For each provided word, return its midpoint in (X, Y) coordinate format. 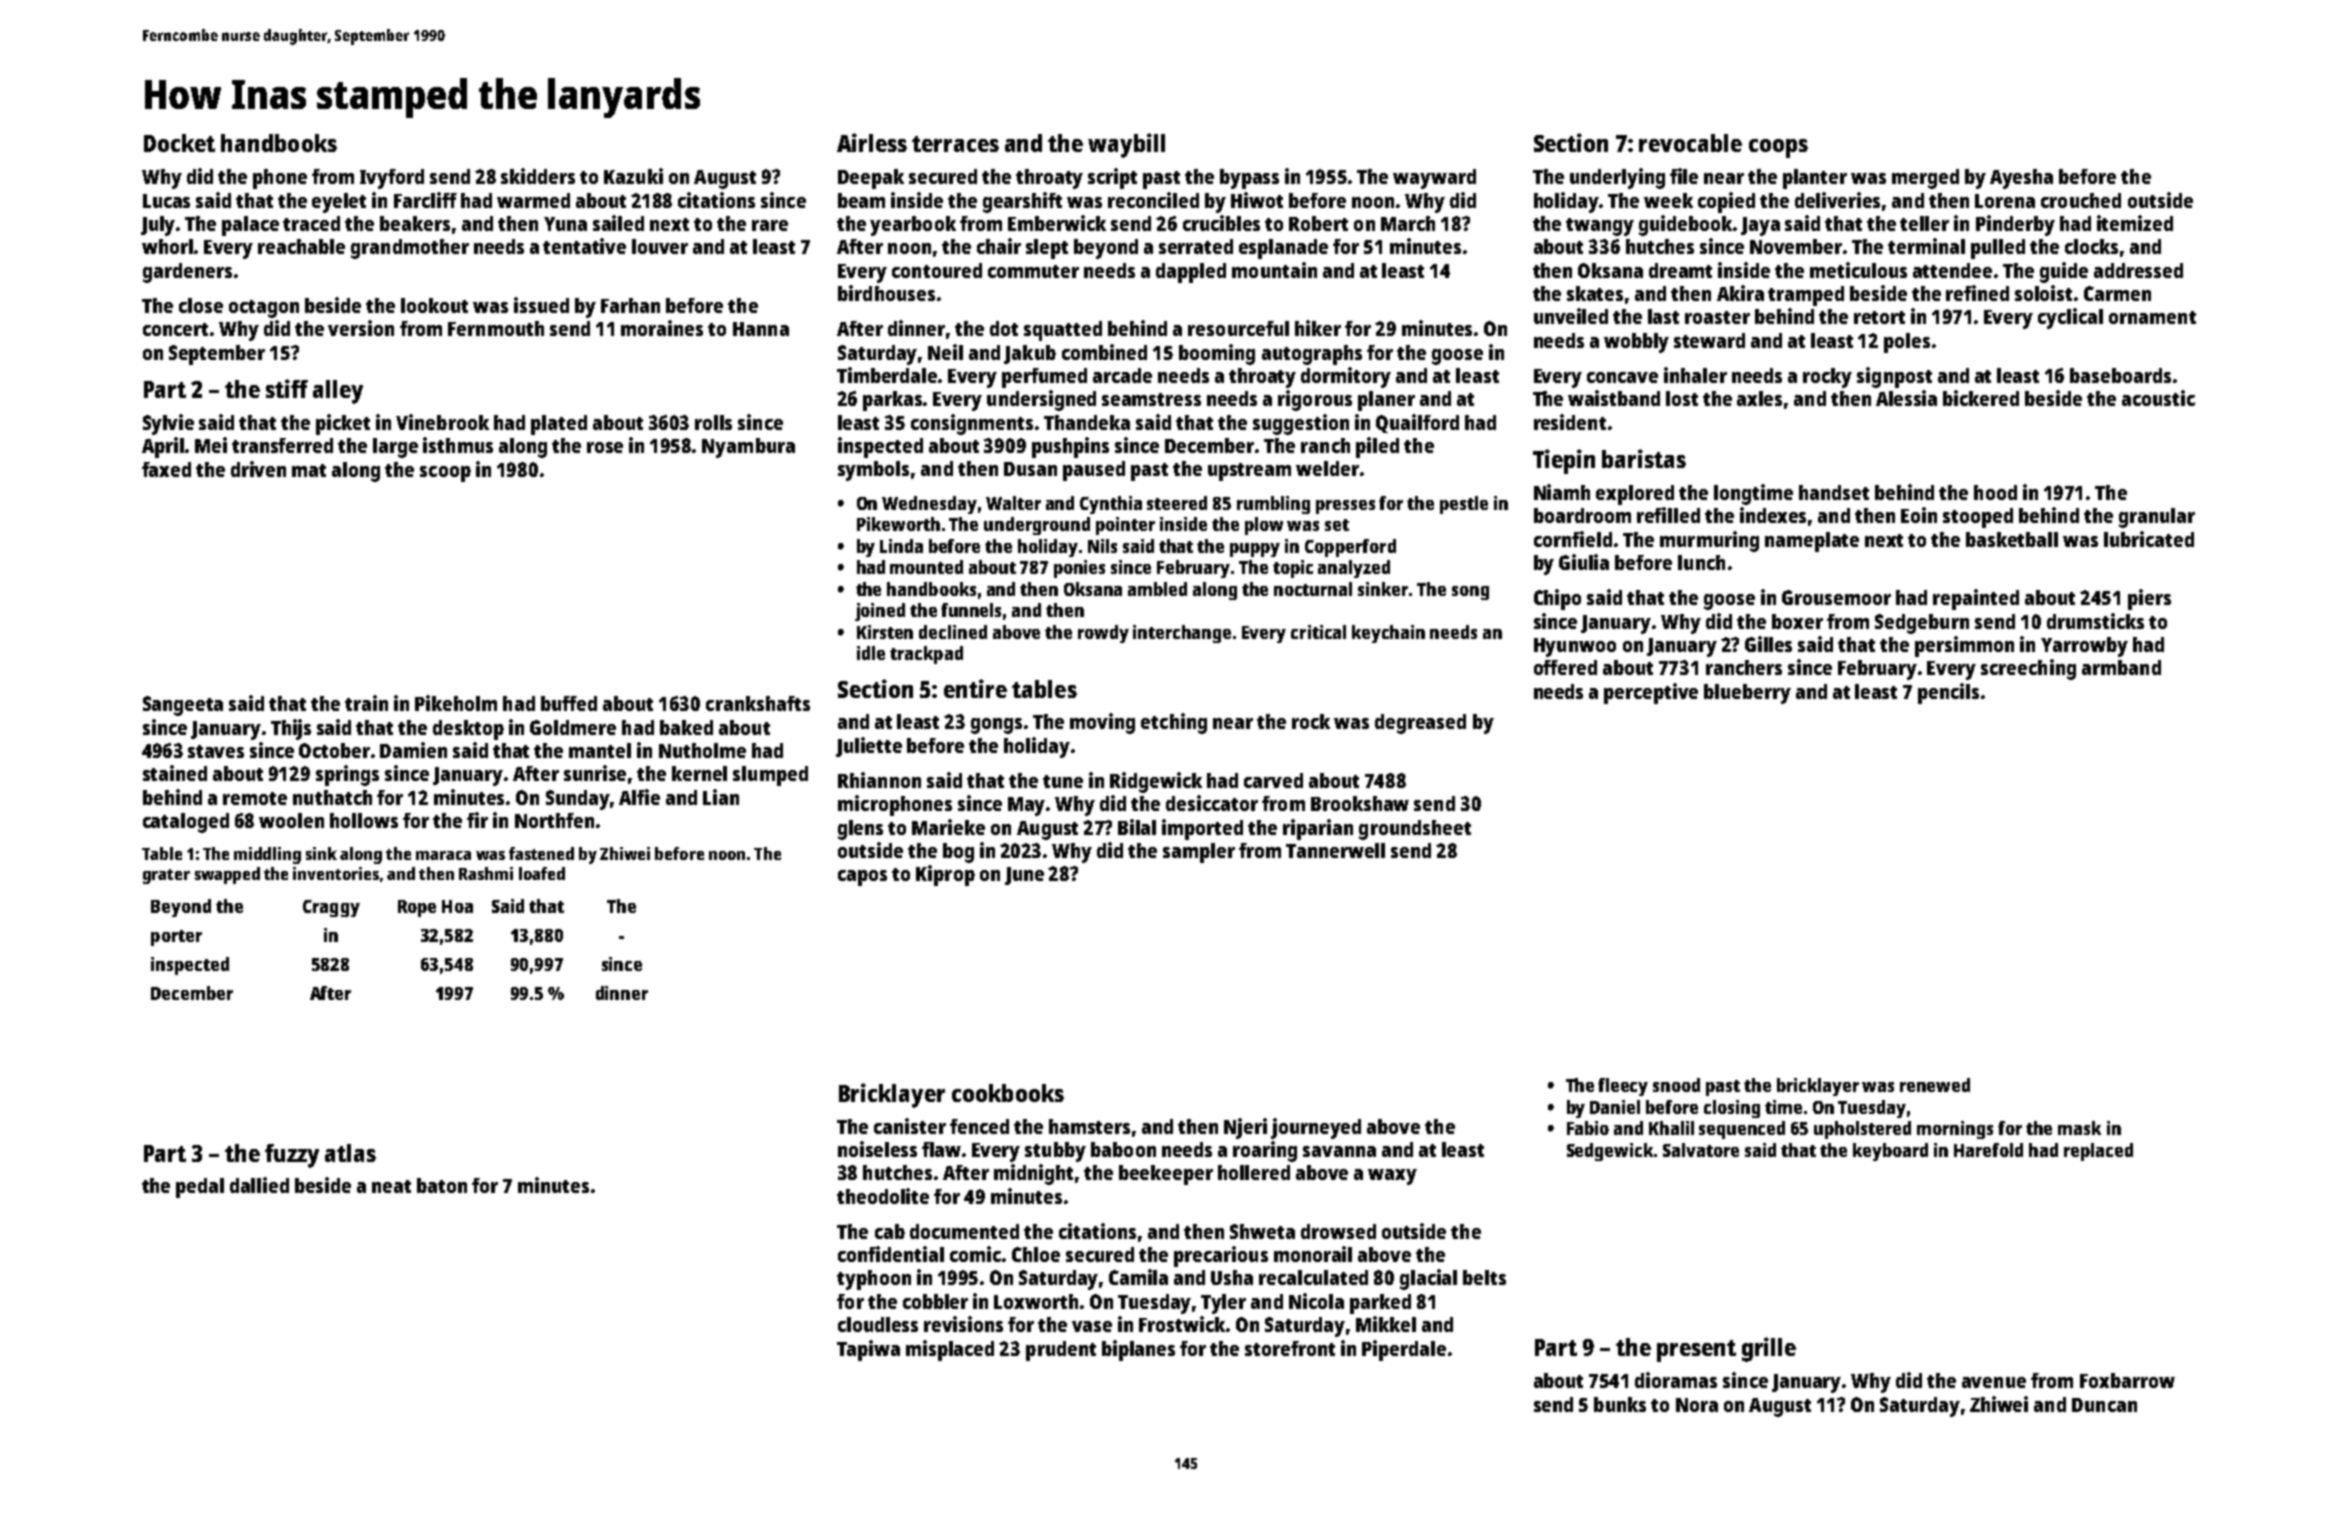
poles (1907, 343)
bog (958, 853)
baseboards (2120, 375)
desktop (468, 730)
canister (910, 1126)
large (395, 448)
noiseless (877, 1149)
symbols (873, 471)
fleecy (1623, 1087)
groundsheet (1415, 830)
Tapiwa (868, 1350)
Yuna (565, 224)
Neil (945, 352)
